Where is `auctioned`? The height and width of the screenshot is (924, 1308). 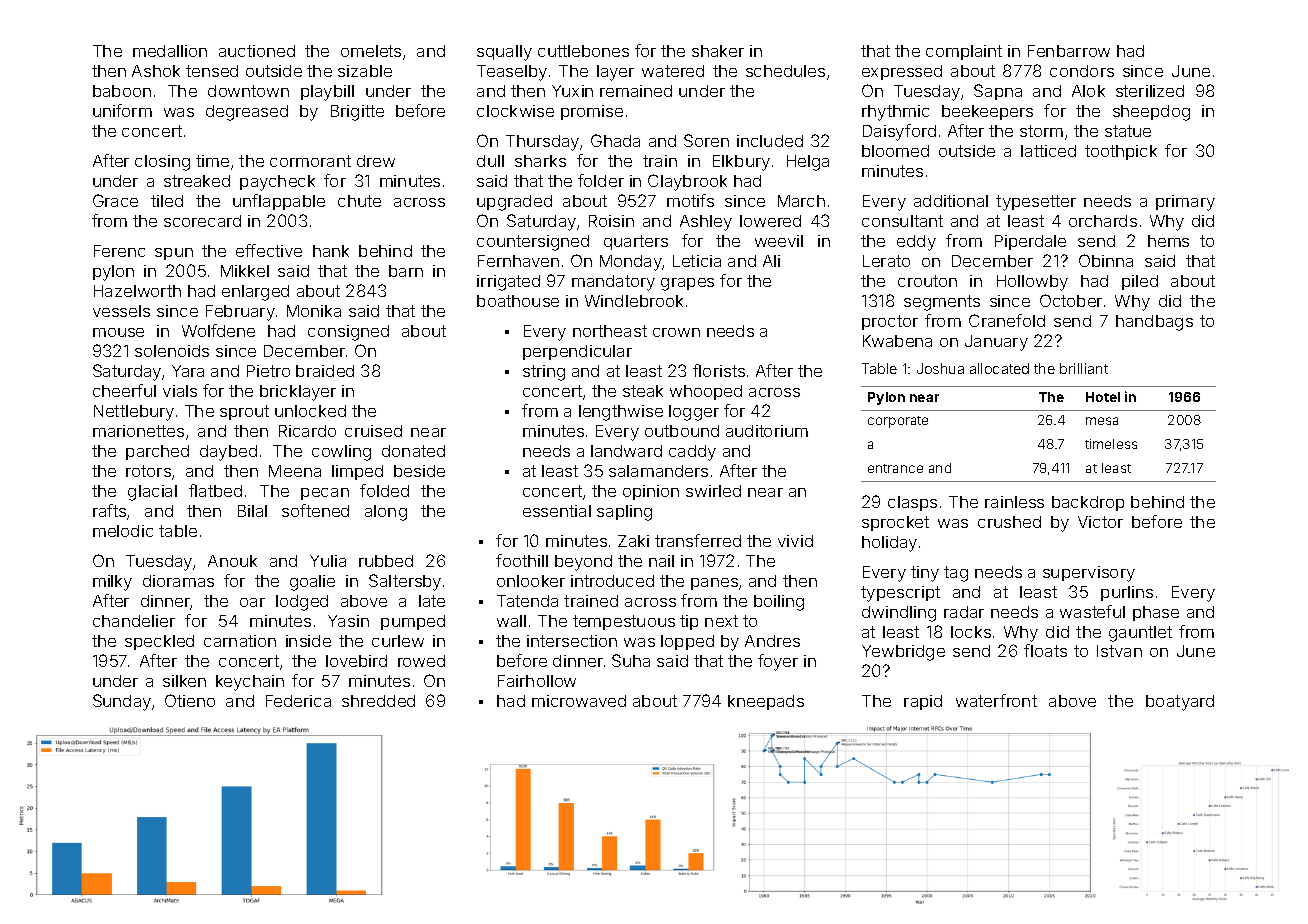
auctioned is located at coordinates (257, 51).
